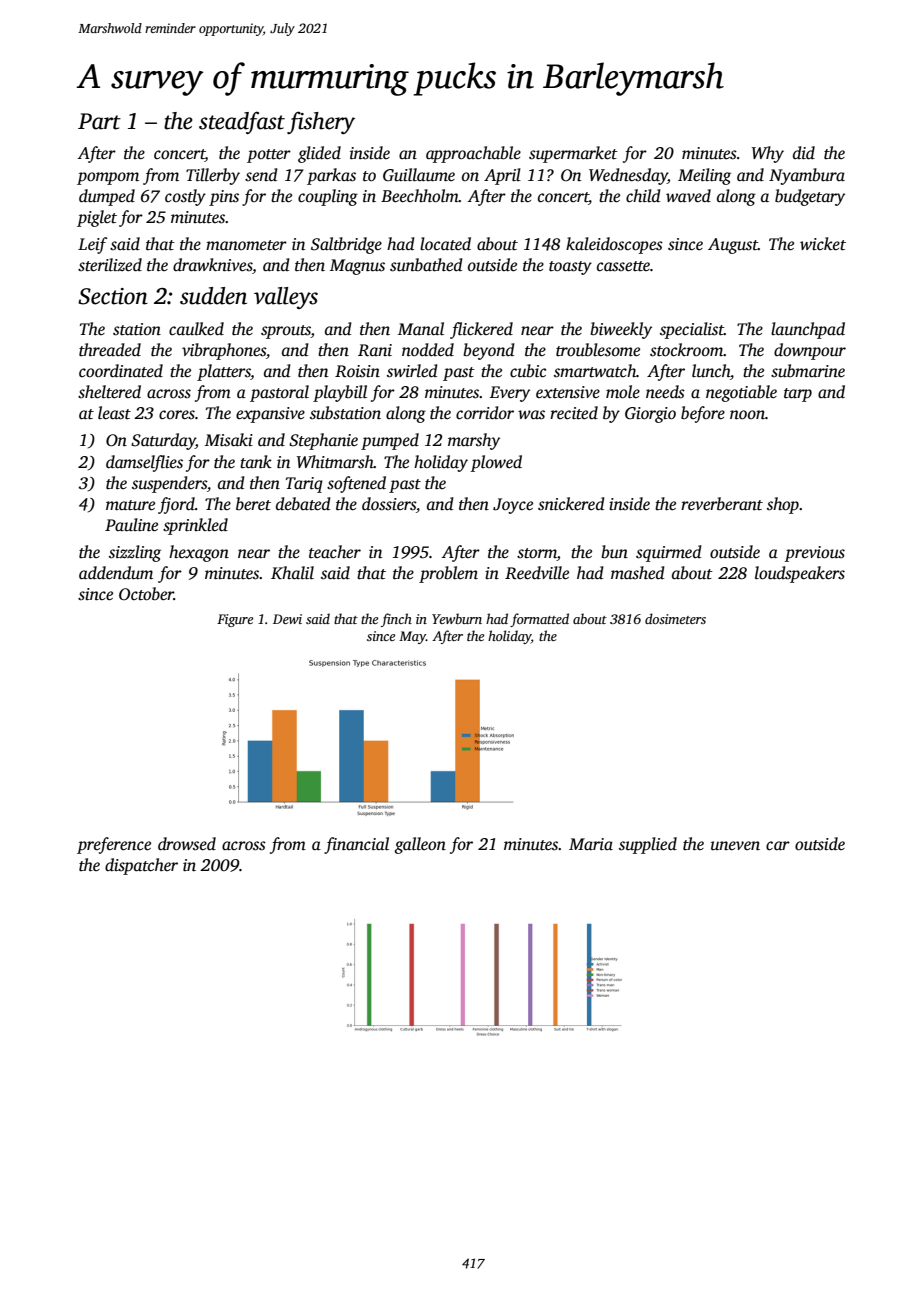 The width and height of the image is (924, 1308). Describe the element at coordinates (420, 845) in the image. I see `galleon` at that location.
